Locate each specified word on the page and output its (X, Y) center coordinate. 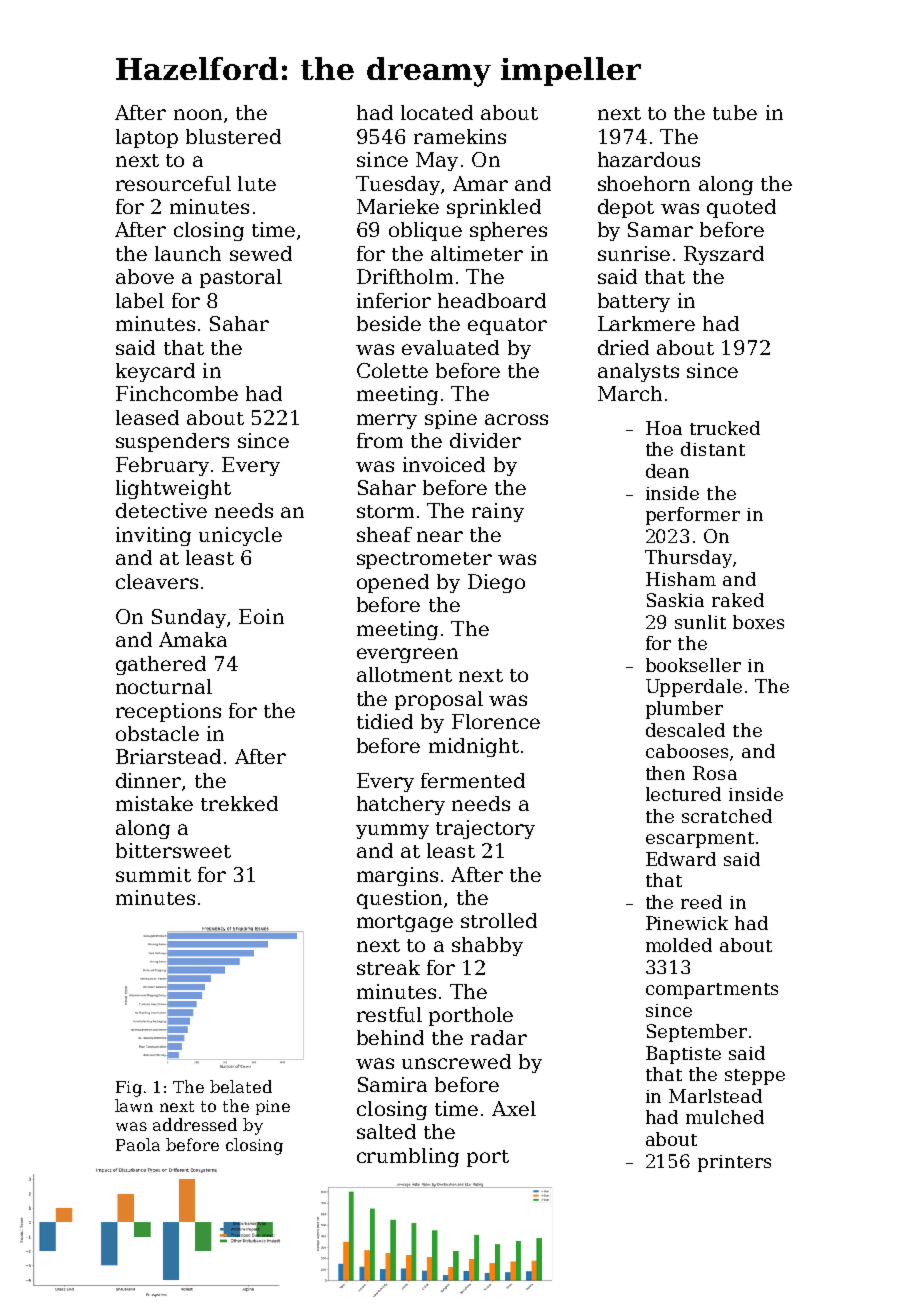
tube (735, 112)
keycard (155, 372)
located (437, 112)
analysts (638, 372)
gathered (161, 665)
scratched (727, 816)
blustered (233, 136)
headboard (492, 300)
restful (389, 1014)
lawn (134, 1105)
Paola (138, 1144)
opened (393, 583)
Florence (496, 721)
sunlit (700, 622)
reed (701, 902)
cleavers (157, 581)
